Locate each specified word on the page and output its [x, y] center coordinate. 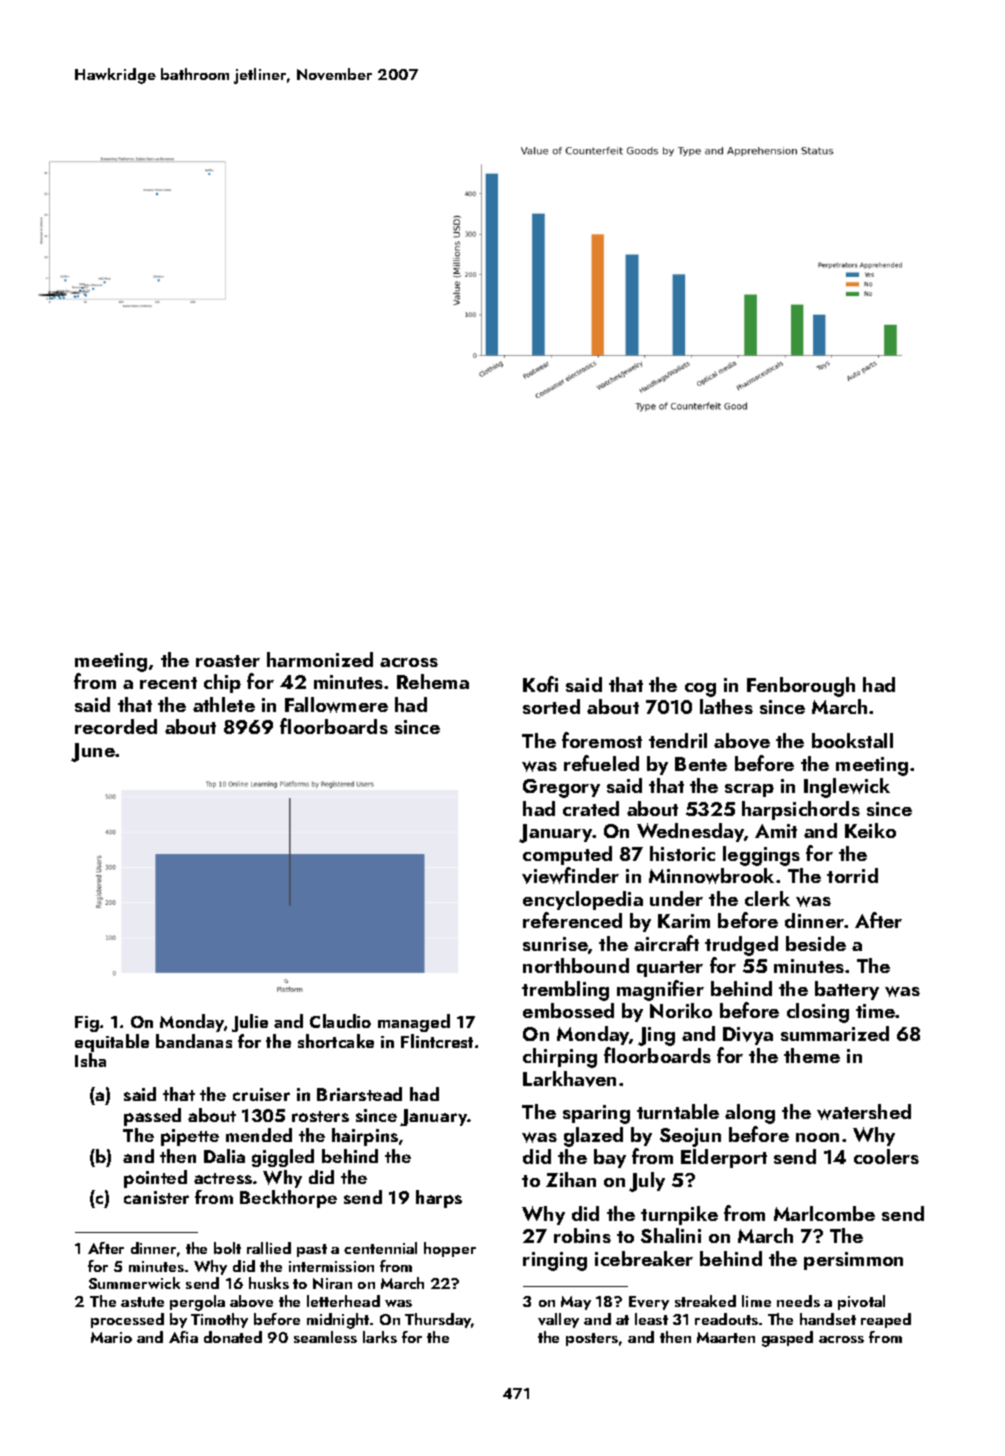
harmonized [320, 659]
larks [380, 1337]
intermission [331, 1266]
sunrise [555, 944]
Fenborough [801, 687]
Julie [250, 1023]
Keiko [870, 830]
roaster [228, 661]
